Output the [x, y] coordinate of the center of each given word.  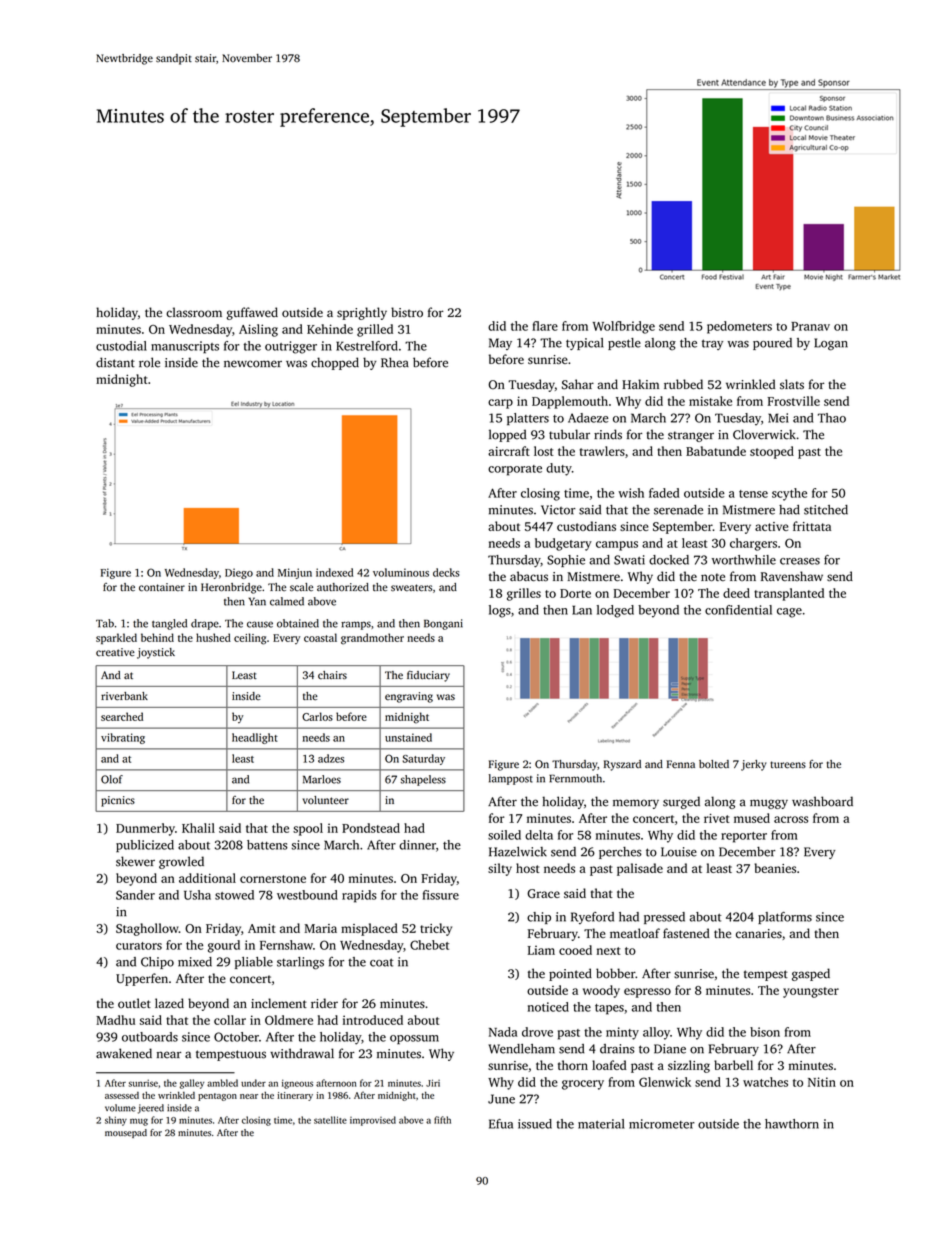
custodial [121, 346]
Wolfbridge [624, 327]
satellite [330, 1120]
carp [500, 404]
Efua [501, 1124]
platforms [785, 918]
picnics [118, 801]
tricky [436, 929]
